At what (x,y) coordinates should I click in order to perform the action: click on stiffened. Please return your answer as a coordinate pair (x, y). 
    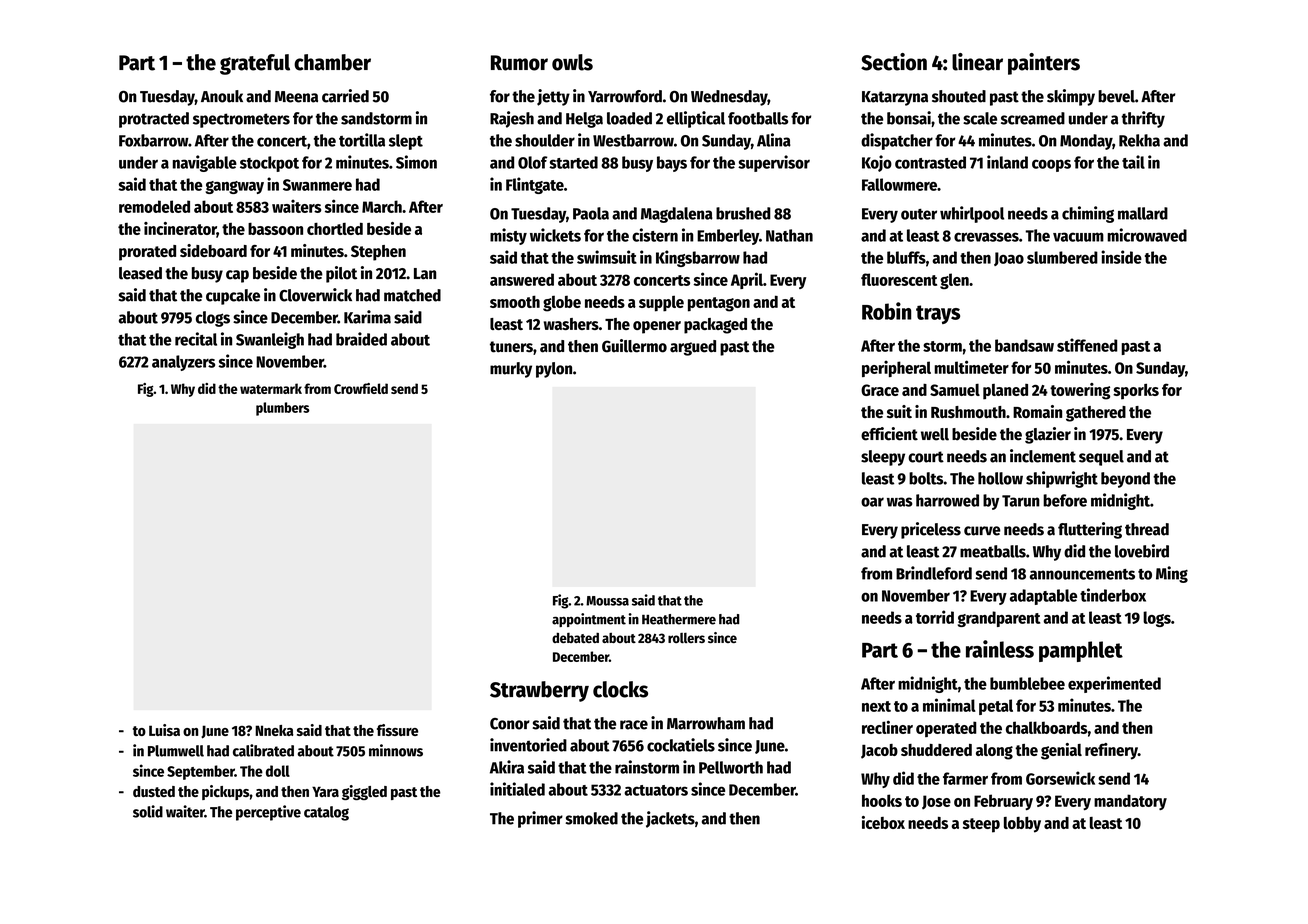
    Looking at the image, I should click on (1087, 345).
